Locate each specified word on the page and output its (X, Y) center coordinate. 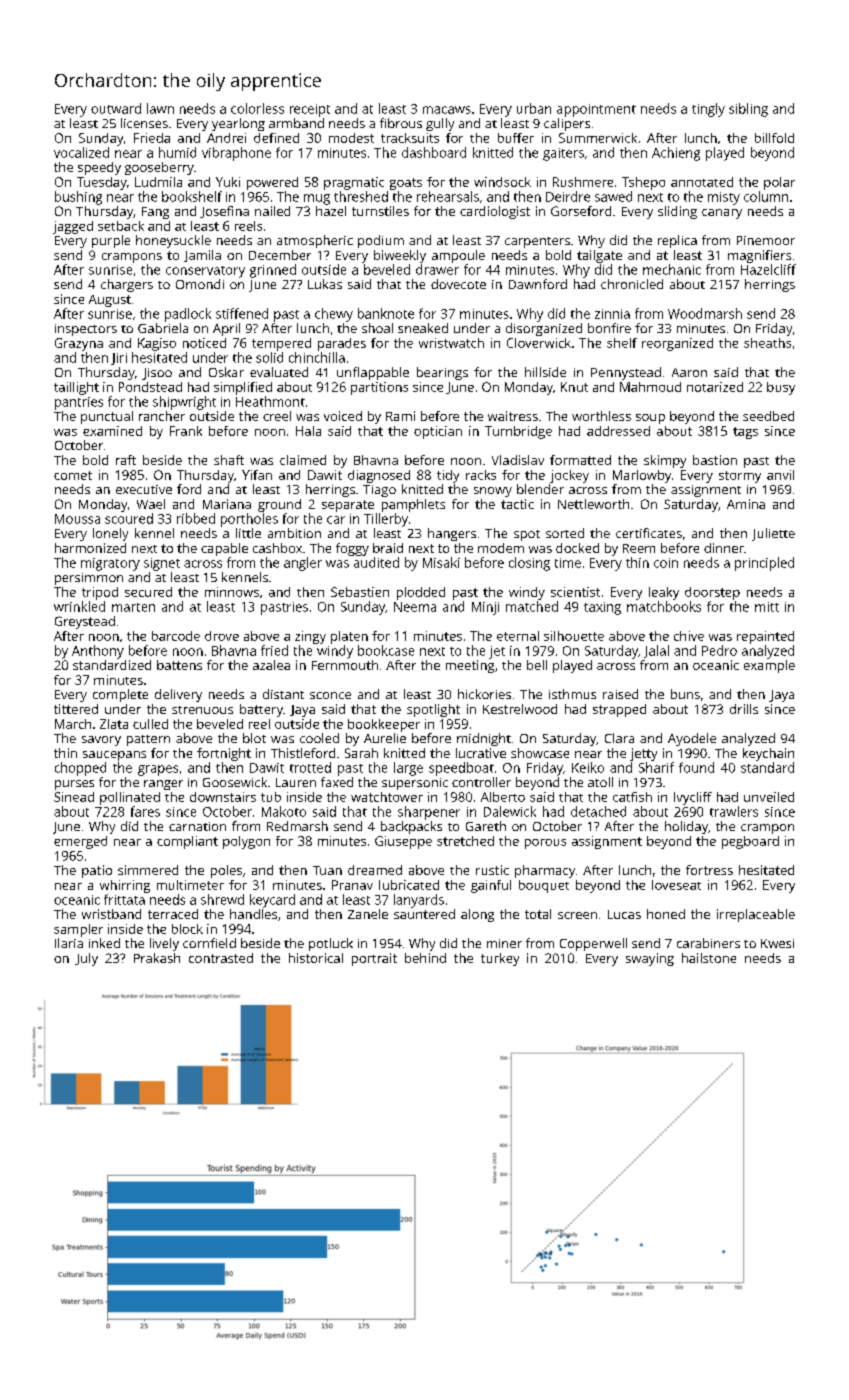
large (408, 769)
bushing (78, 198)
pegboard (750, 842)
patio (97, 871)
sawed (613, 196)
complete (120, 695)
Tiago (379, 491)
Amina (746, 504)
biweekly (400, 256)
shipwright (184, 403)
